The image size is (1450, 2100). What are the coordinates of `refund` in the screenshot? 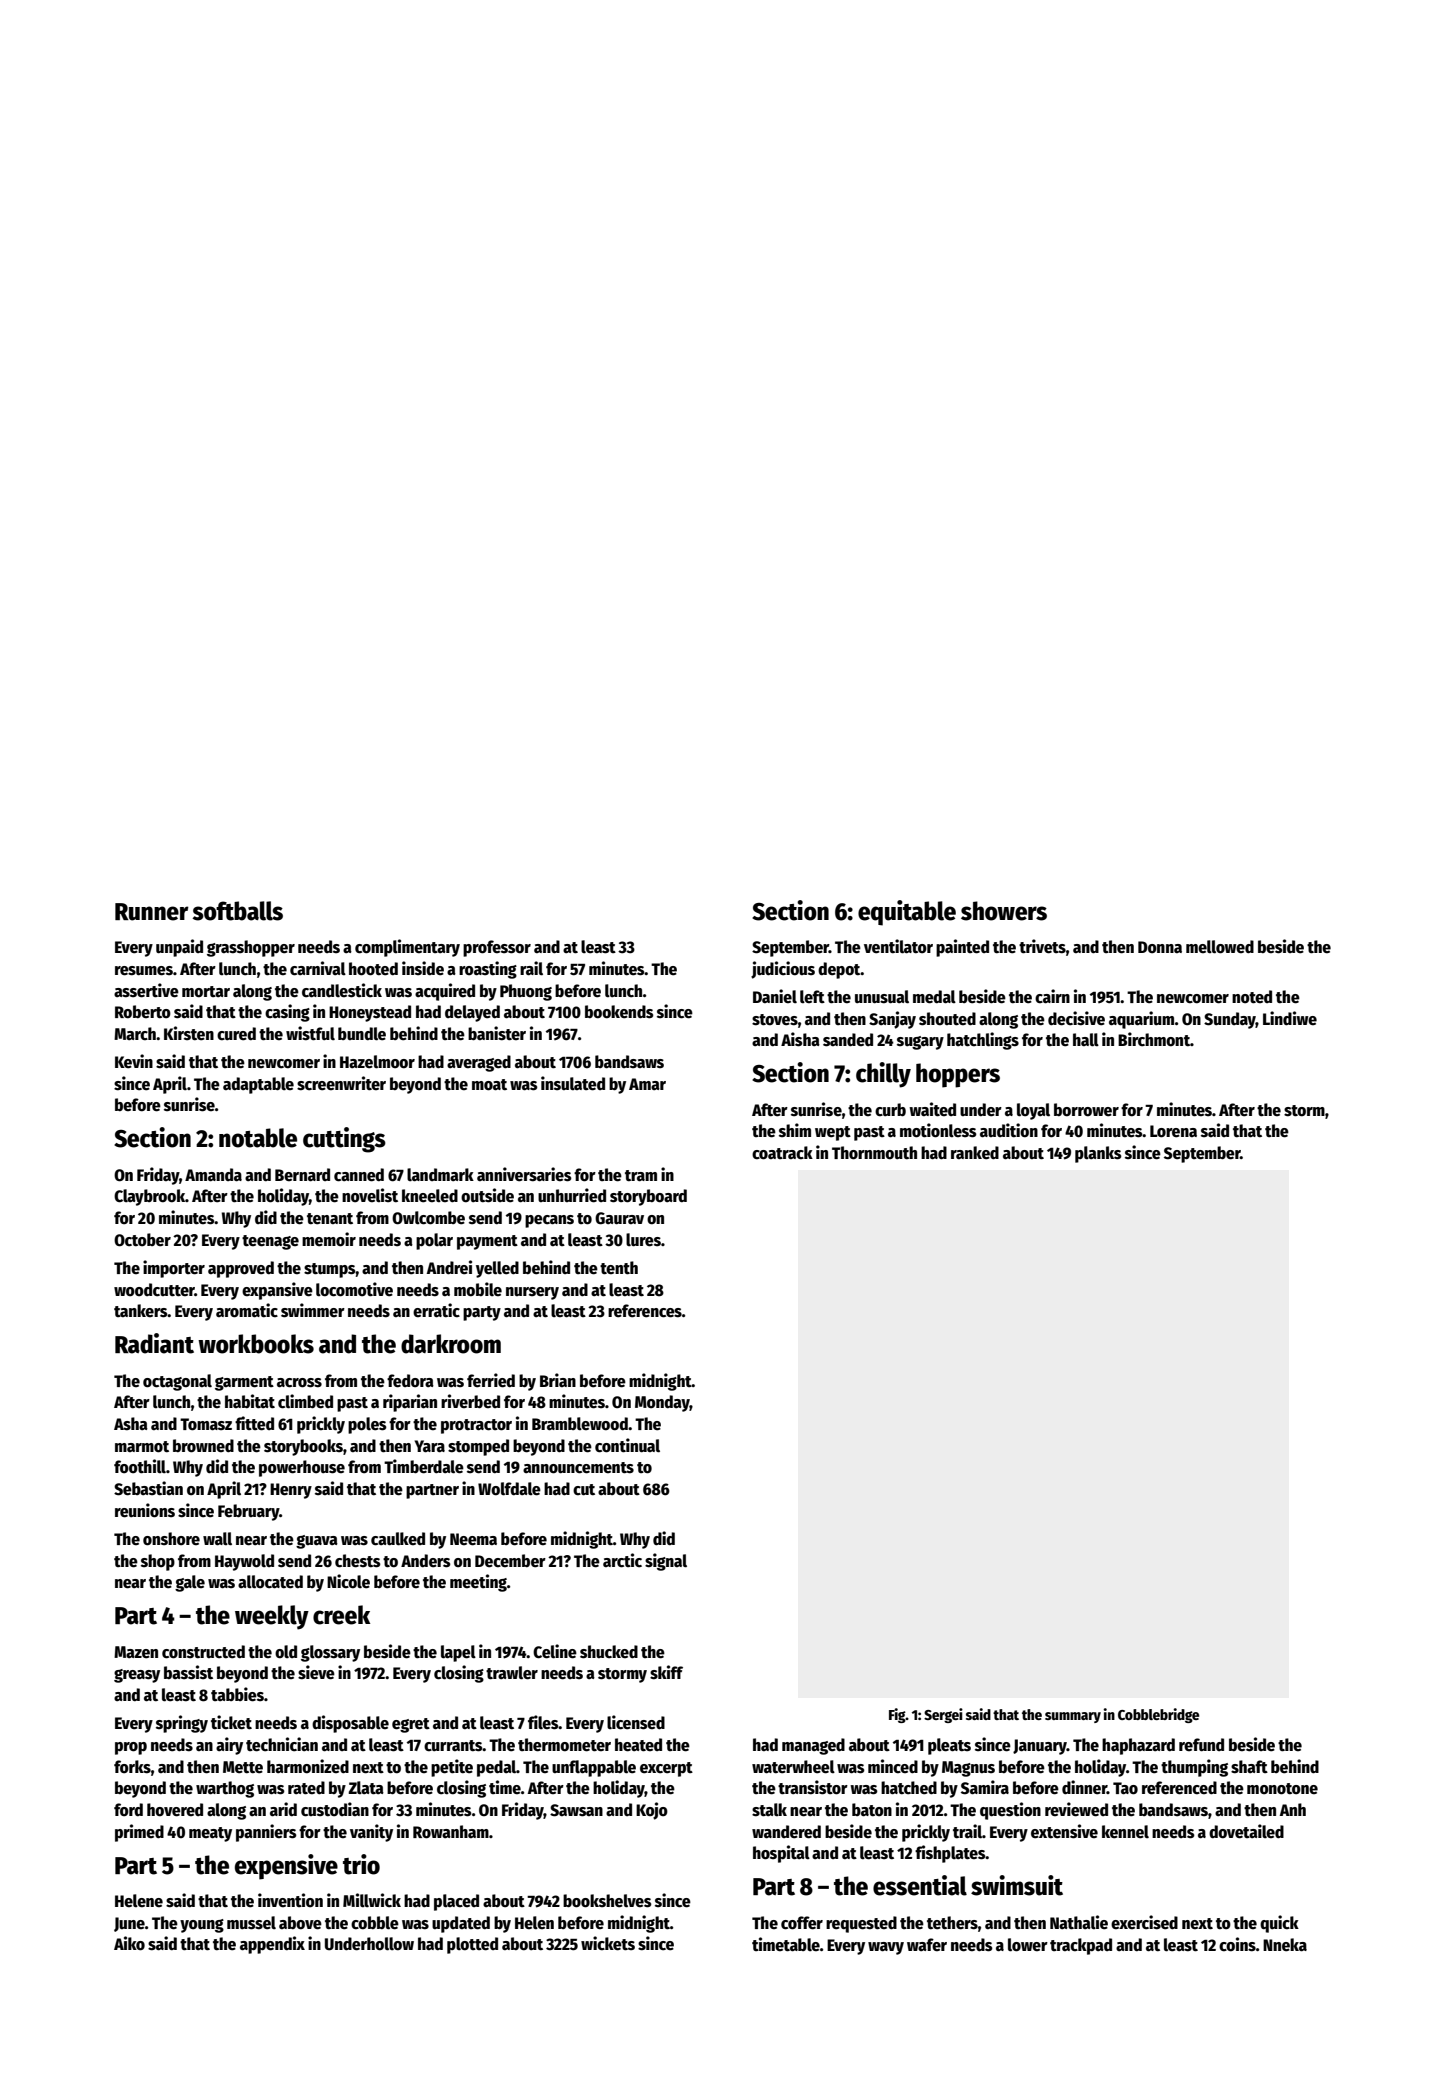 It's located at (1201, 1745).
